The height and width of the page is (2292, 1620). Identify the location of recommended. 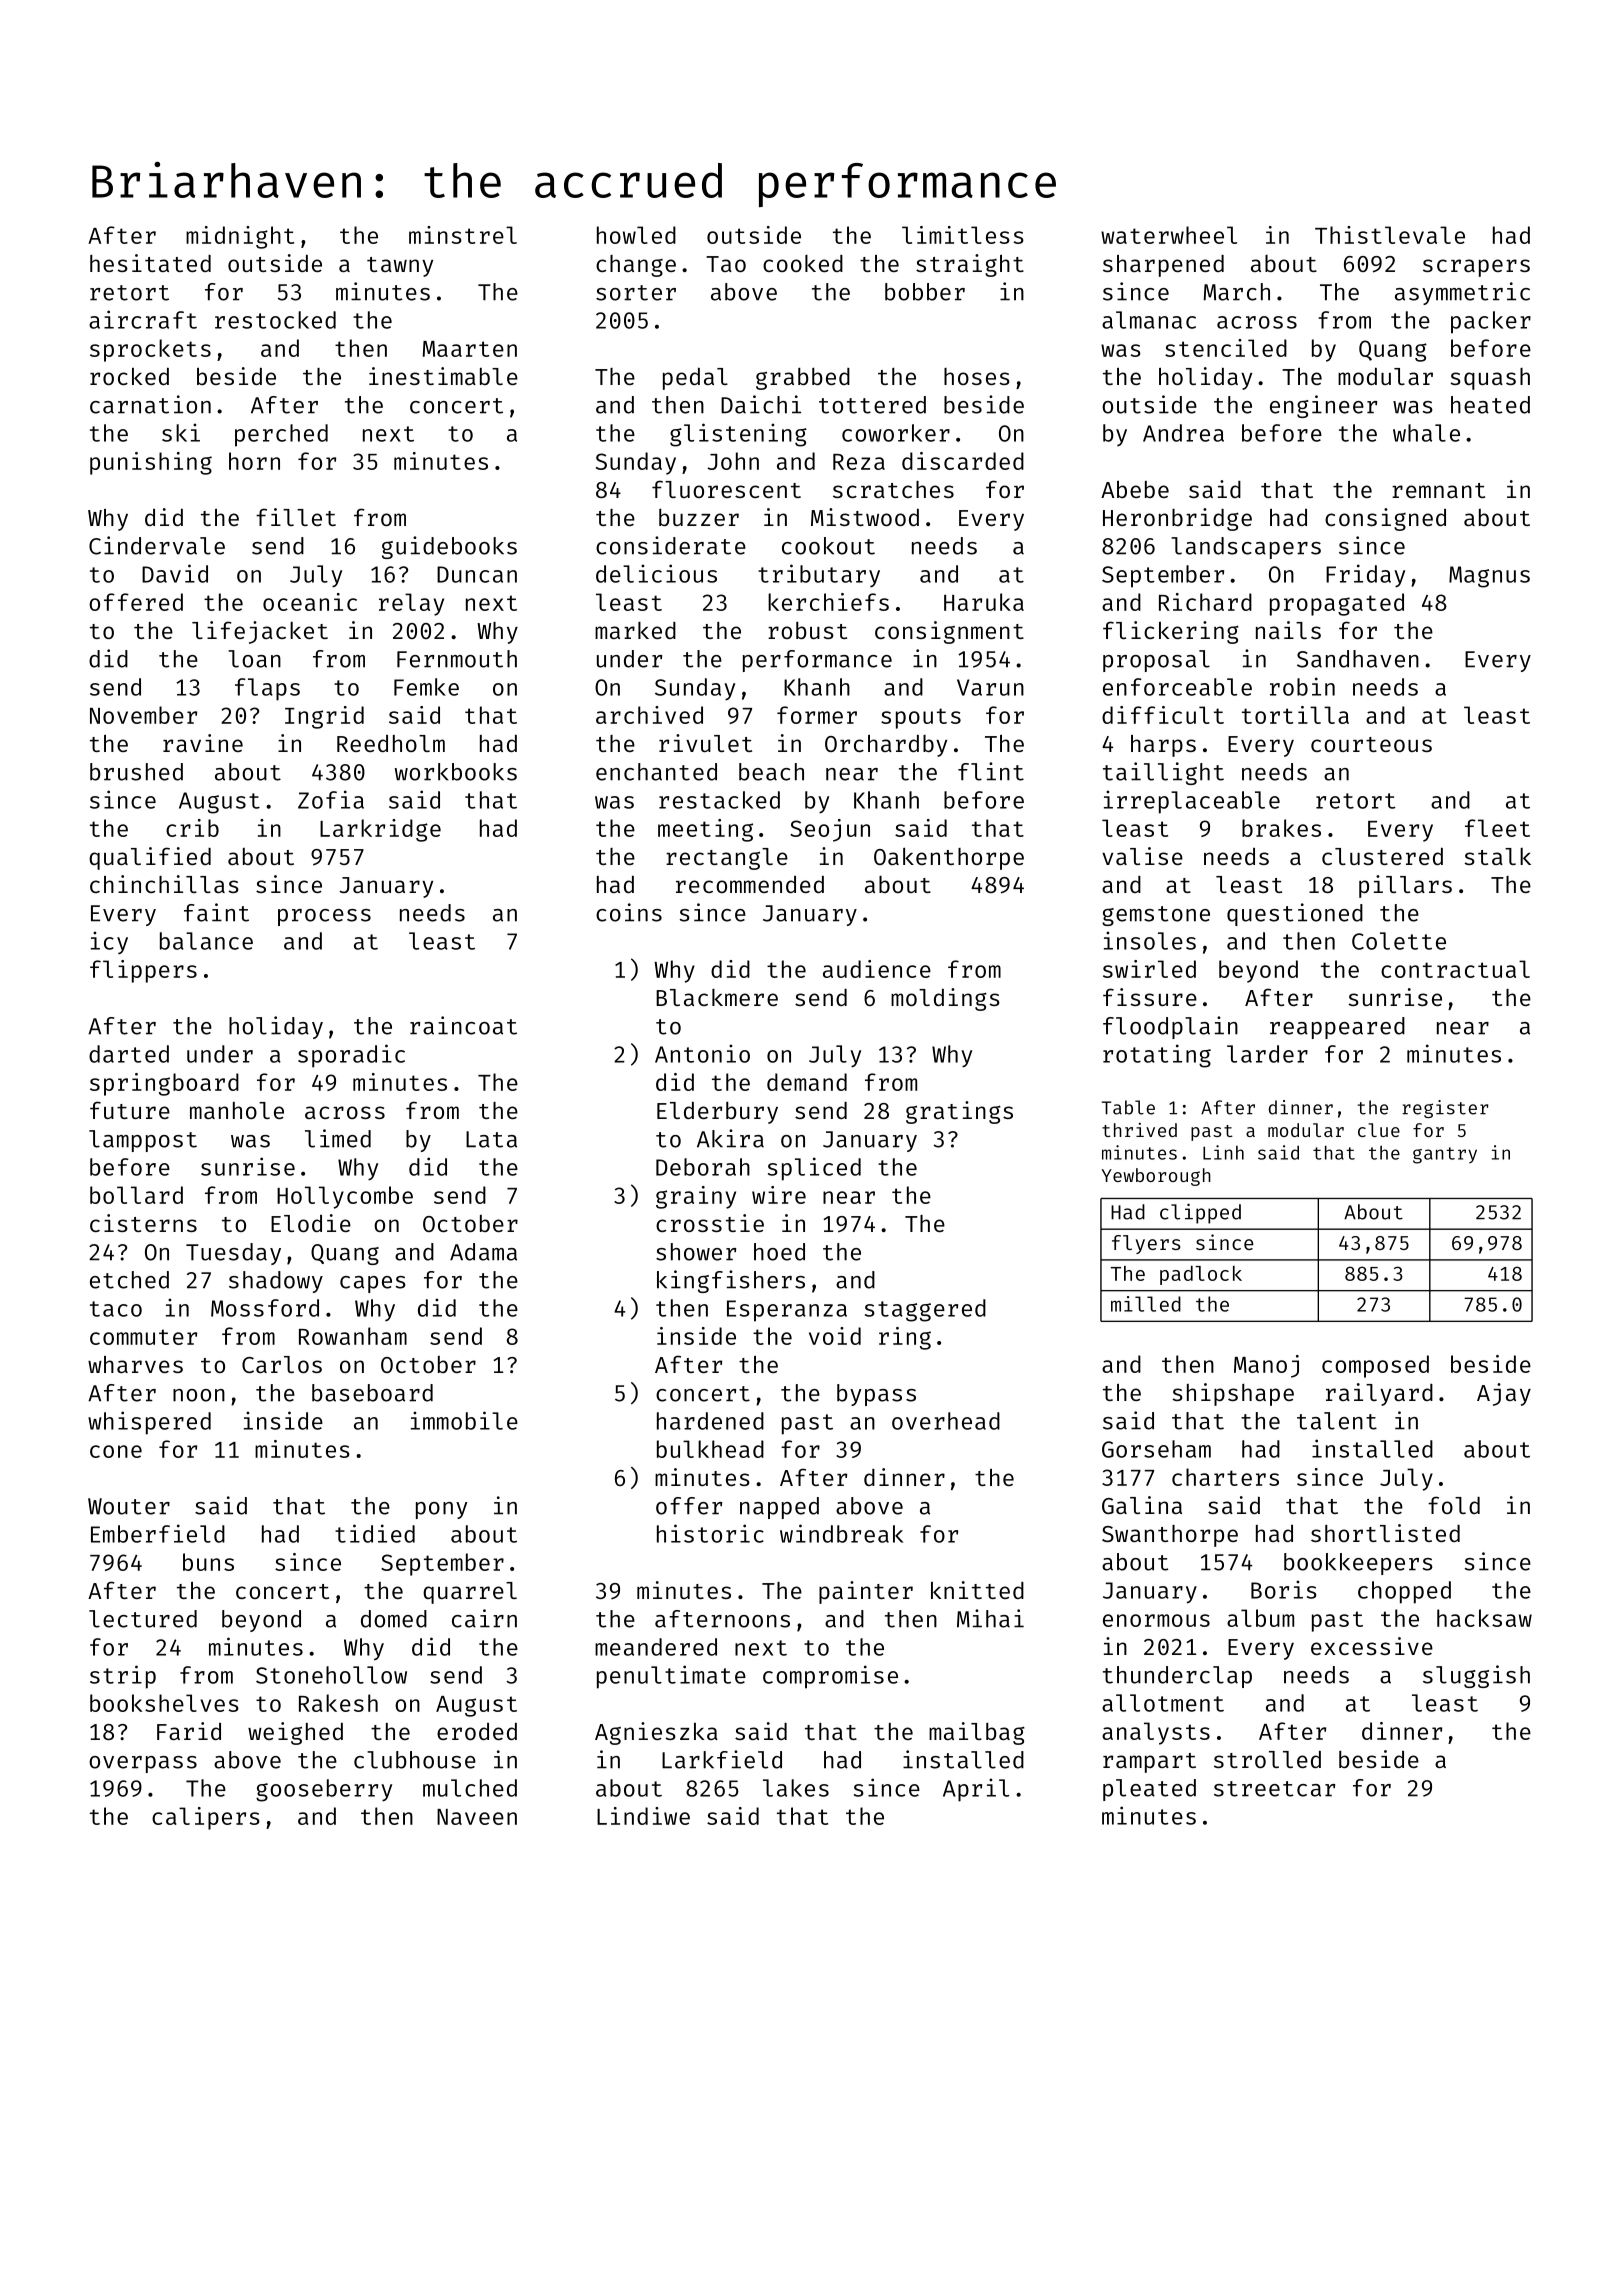
(750, 884).
